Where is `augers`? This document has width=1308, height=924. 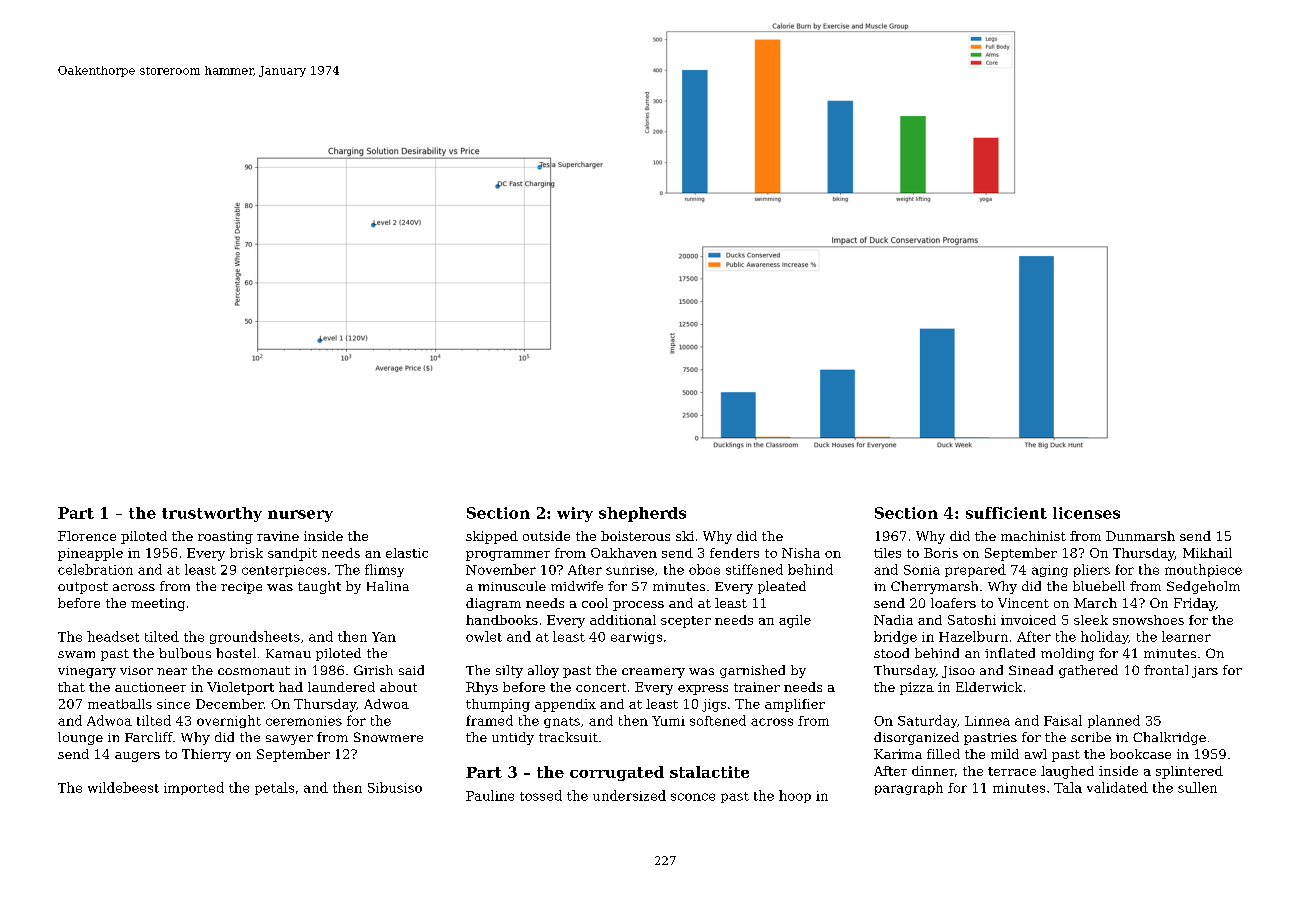 augers is located at coordinates (137, 757).
